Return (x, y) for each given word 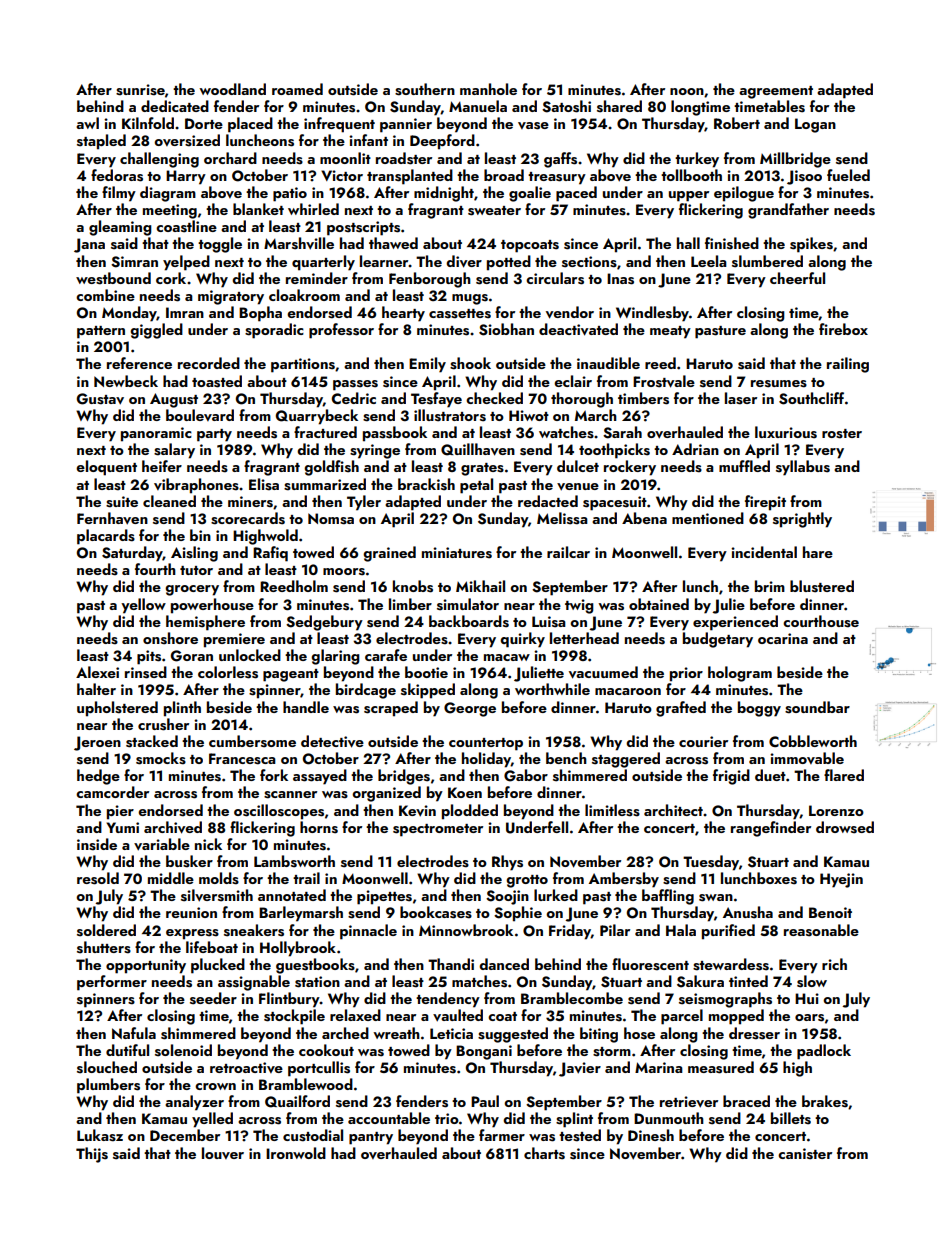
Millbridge (795, 160)
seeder (213, 998)
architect (673, 810)
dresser (754, 1033)
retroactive (246, 1067)
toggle (220, 245)
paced (576, 194)
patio (290, 194)
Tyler (364, 503)
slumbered (767, 261)
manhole (488, 89)
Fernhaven (112, 518)
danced (504, 964)
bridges (404, 777)
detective (332, 741)
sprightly (802, 520)
